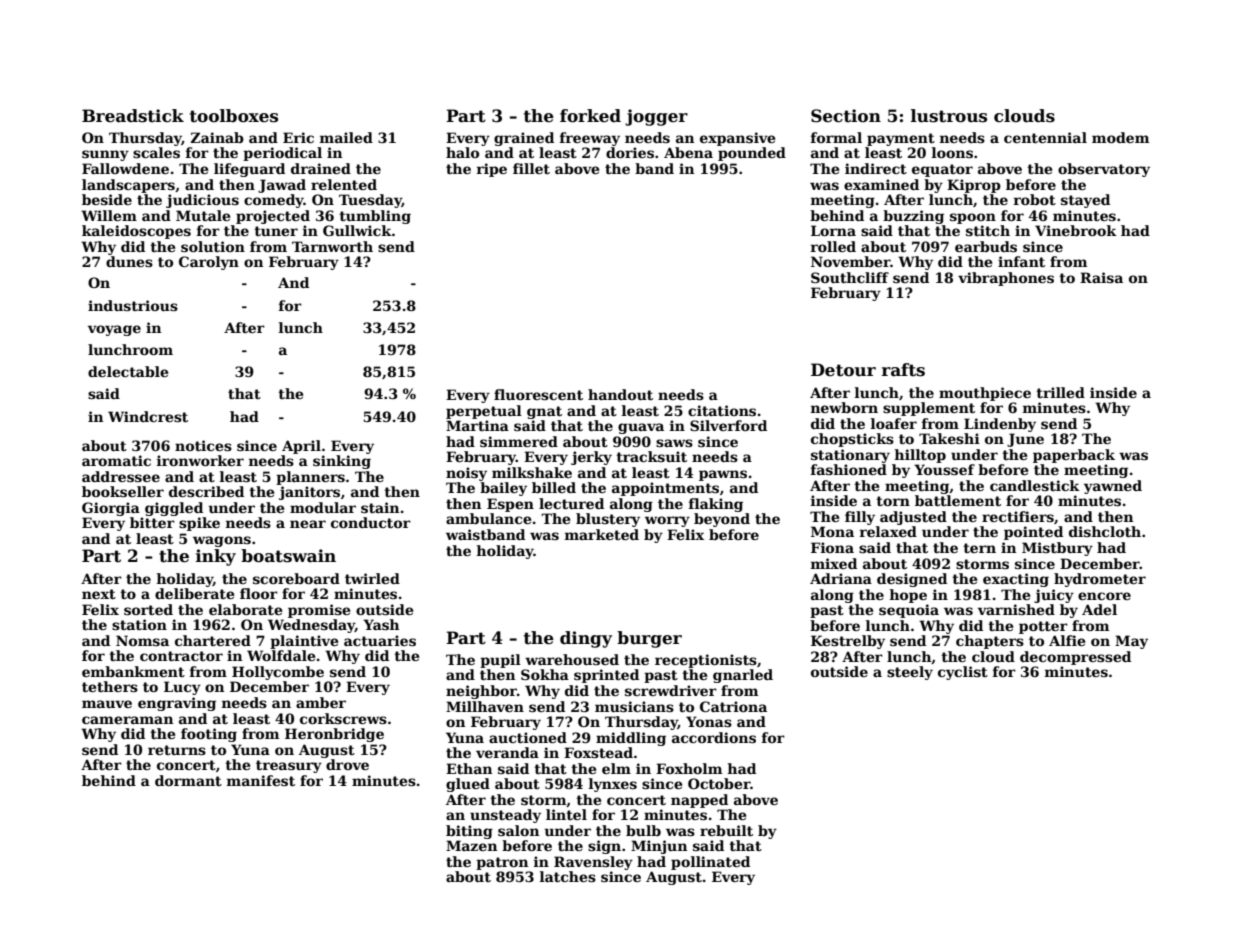  What do you see at coordinates (990, 642) in the screenshot?
I see `chapters` at bounding box center [990, 642].
